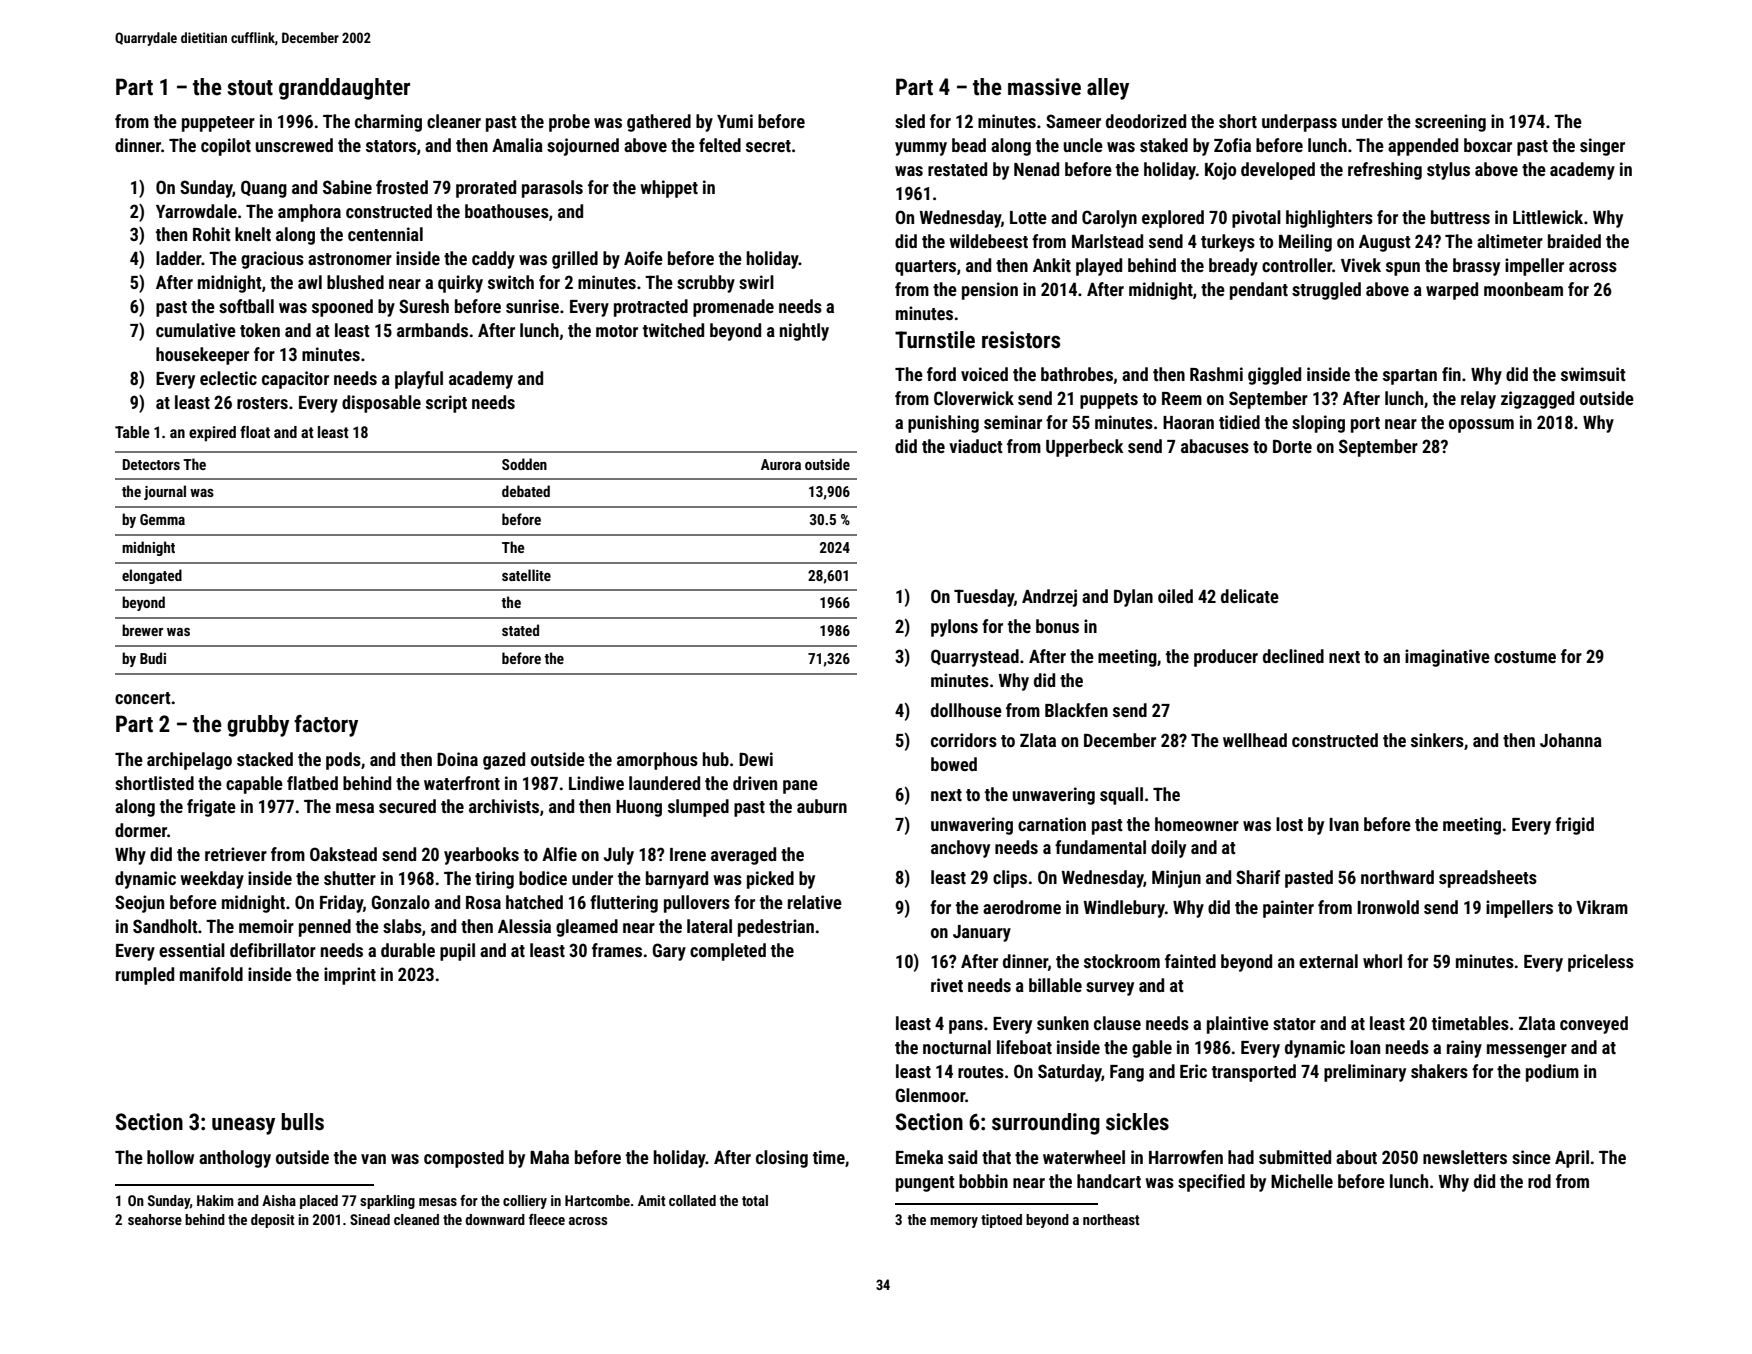  Describe the element at coordinates (347, 187) in the screenshot. I see `Sabine` at that location.
